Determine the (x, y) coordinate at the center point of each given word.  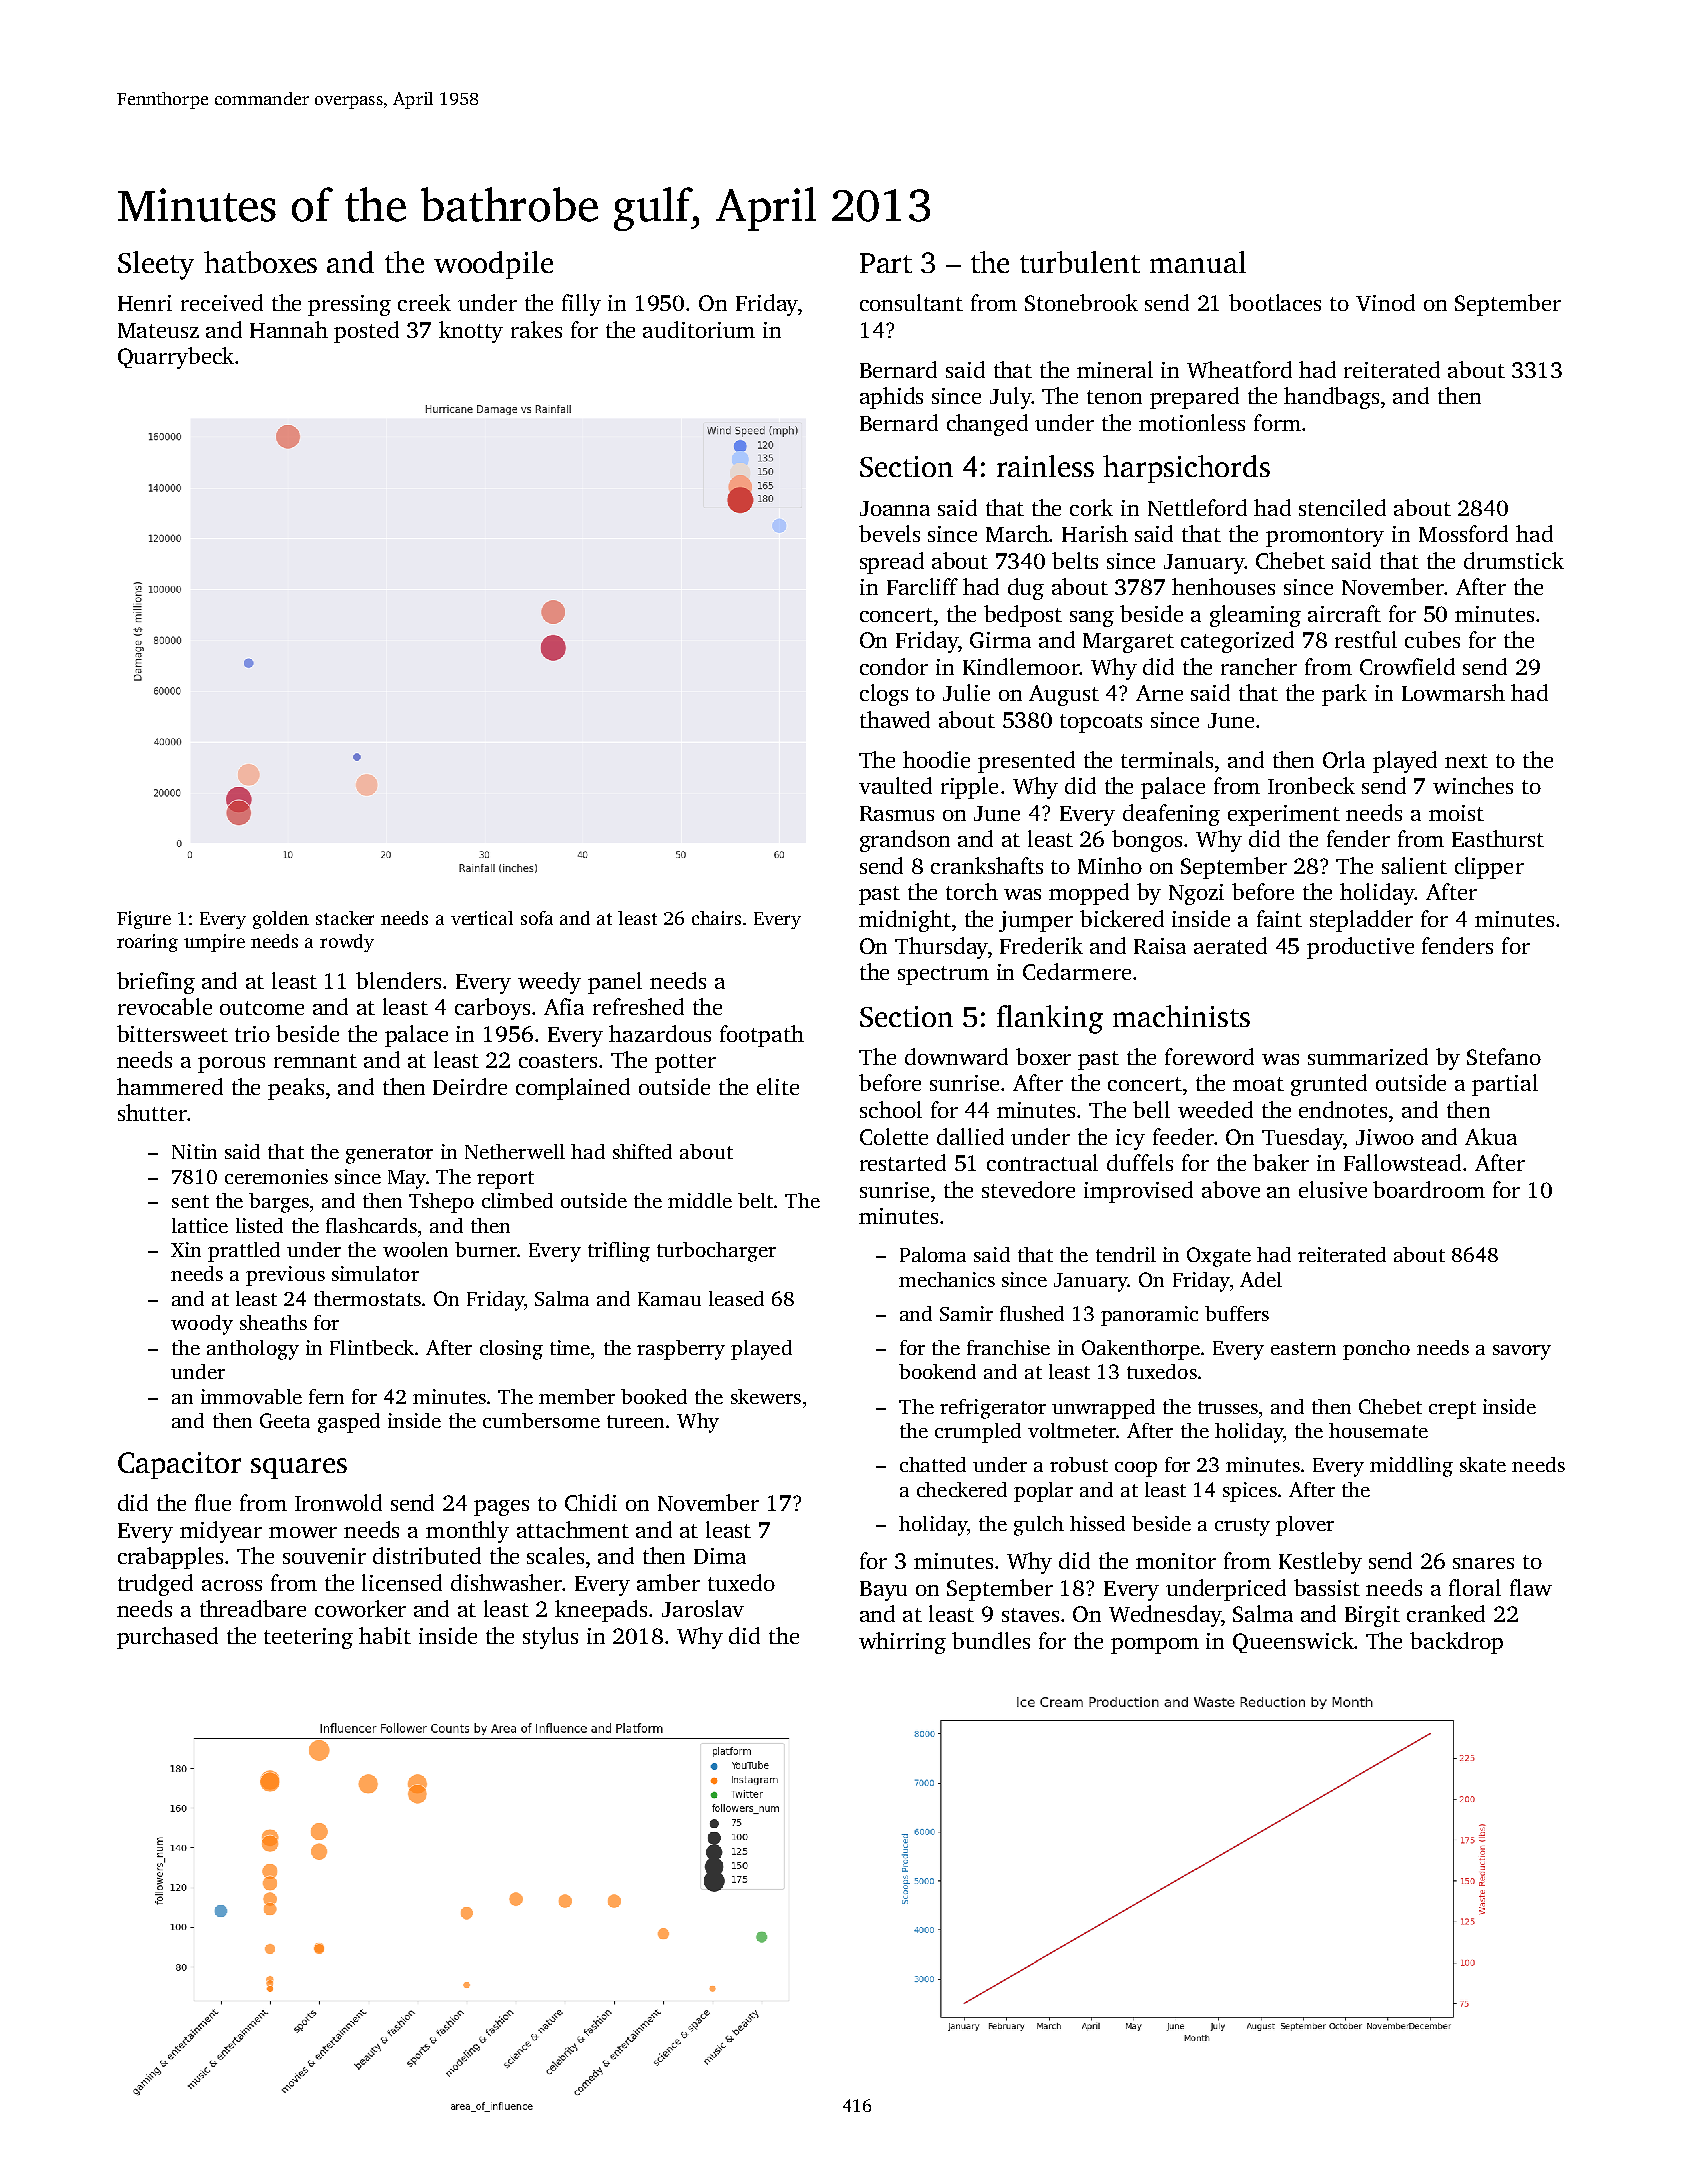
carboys (492, 1009)
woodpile (493, 265)
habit (385, 1635)
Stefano (1504, 1056)
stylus (550, 1638)
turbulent (1080, 262)
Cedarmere (1077, 971)
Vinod (1385, 302)
